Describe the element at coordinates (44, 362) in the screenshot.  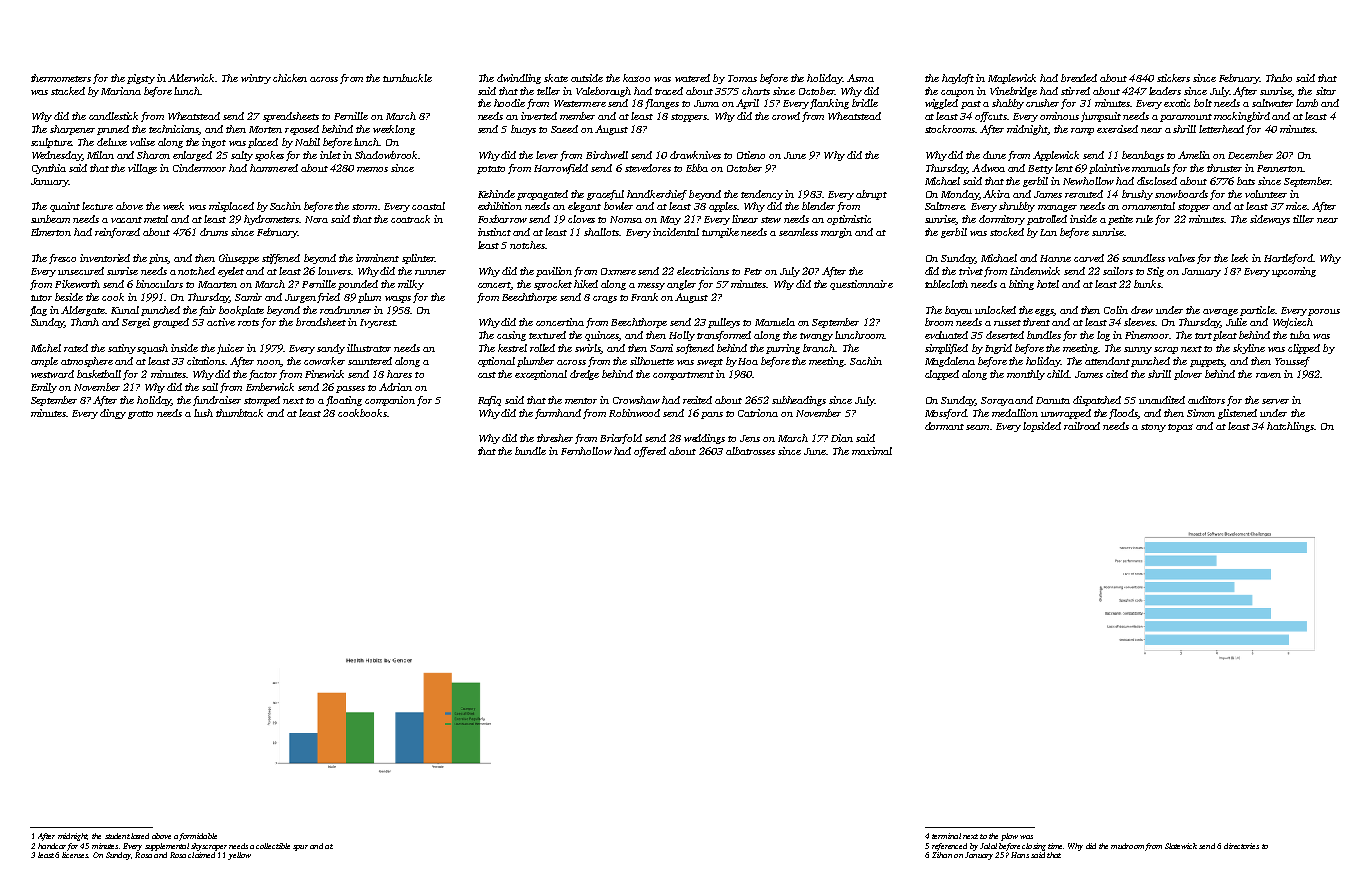
I see `ample` at that location.
